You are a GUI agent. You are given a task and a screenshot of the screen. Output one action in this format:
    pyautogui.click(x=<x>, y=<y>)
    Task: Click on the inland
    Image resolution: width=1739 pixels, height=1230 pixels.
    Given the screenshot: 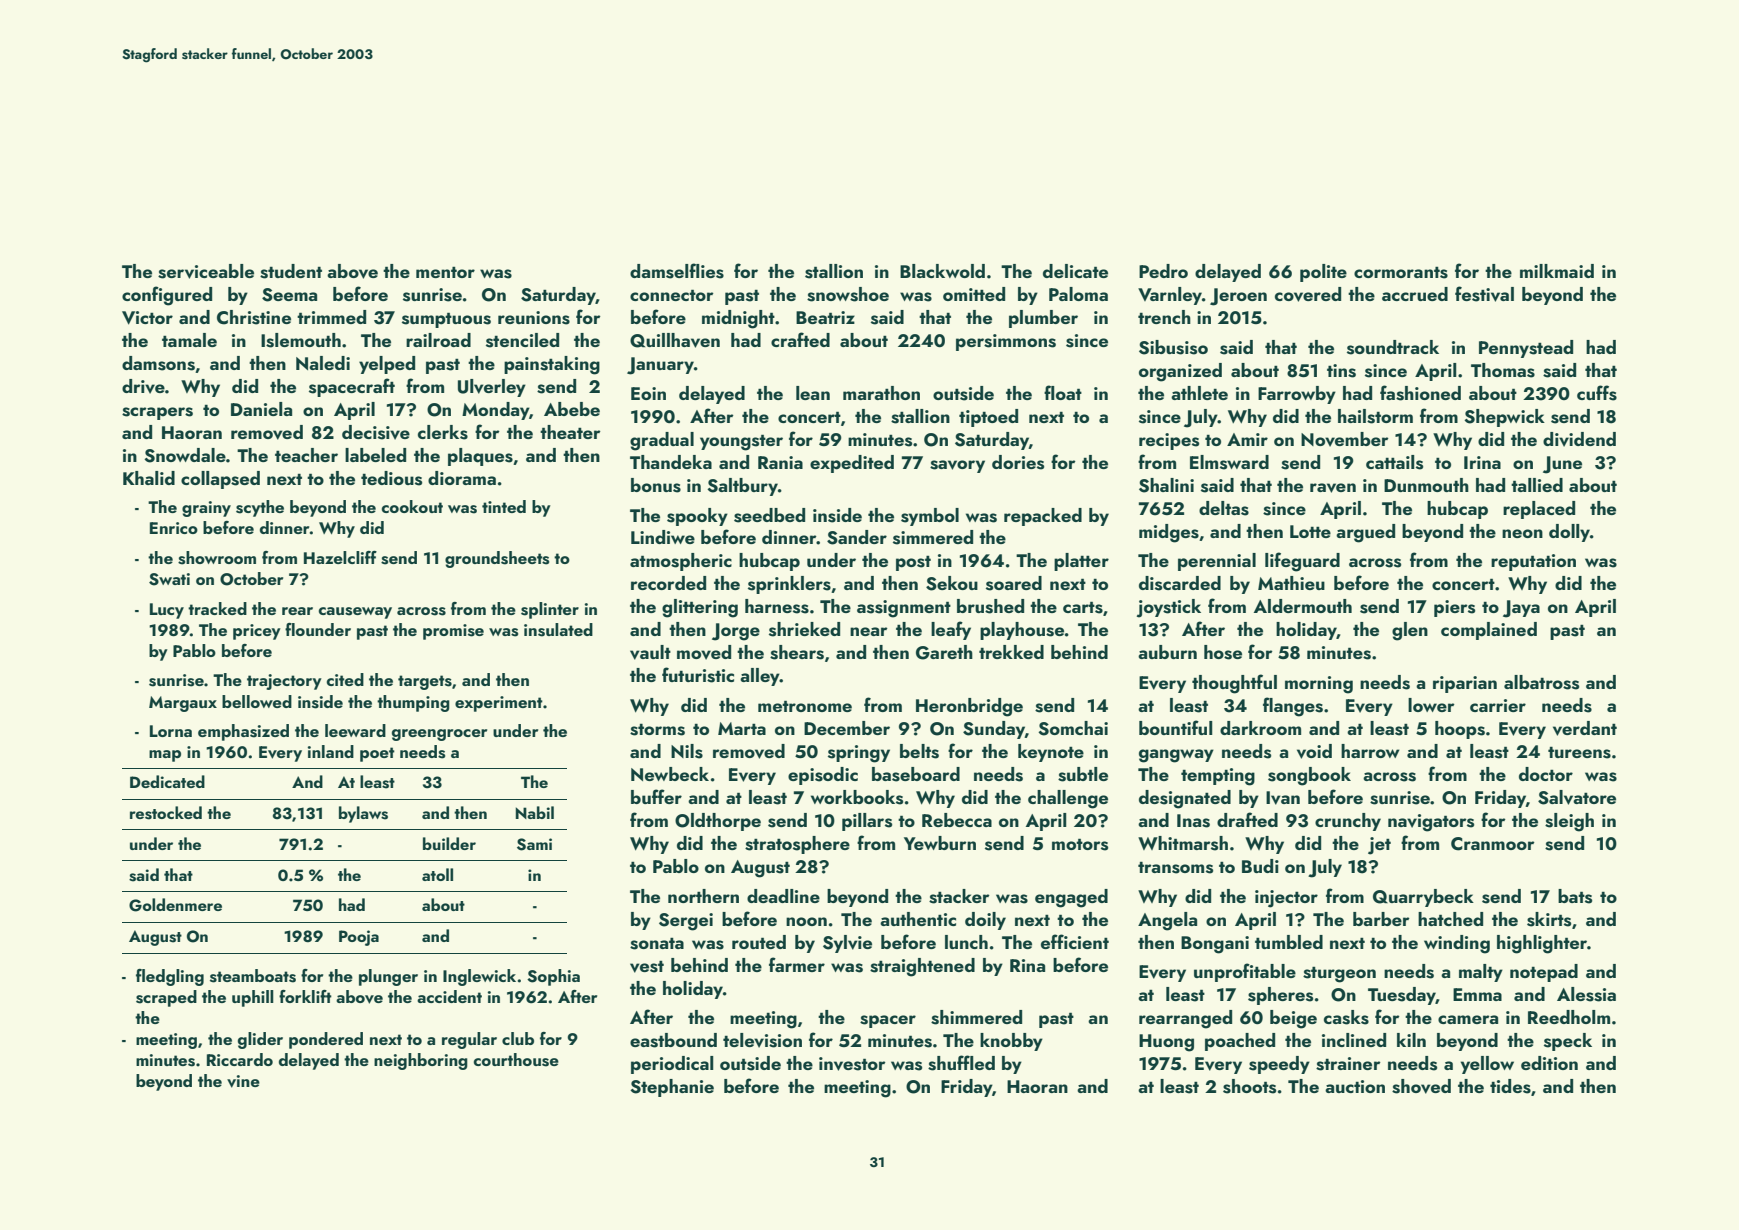 What is the action you would take?
    pyautogui.click(x=331, y=751)
